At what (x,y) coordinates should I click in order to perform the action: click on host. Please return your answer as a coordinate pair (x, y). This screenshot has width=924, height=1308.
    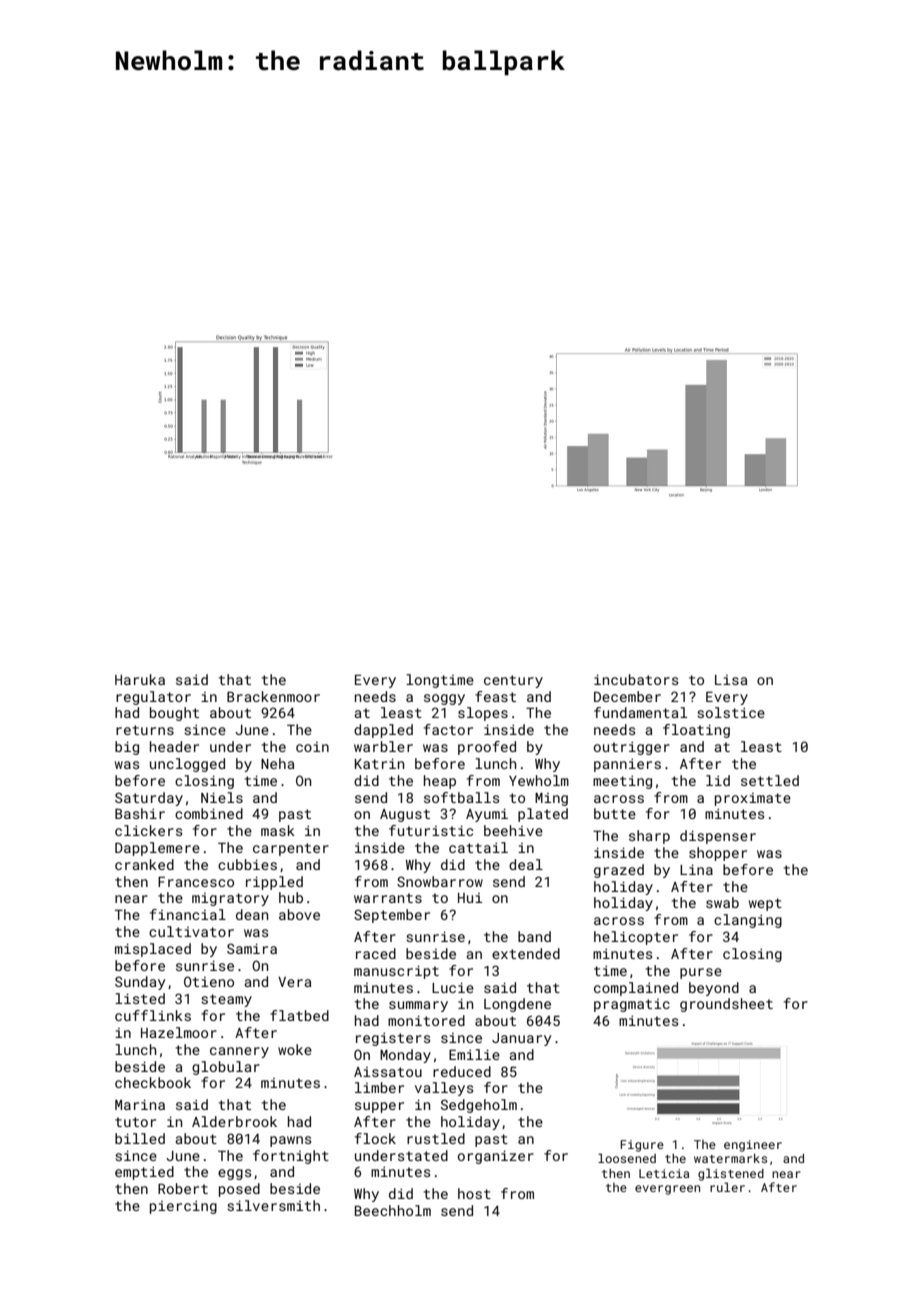
    Looking at the image, I should click on (474, 1193).
